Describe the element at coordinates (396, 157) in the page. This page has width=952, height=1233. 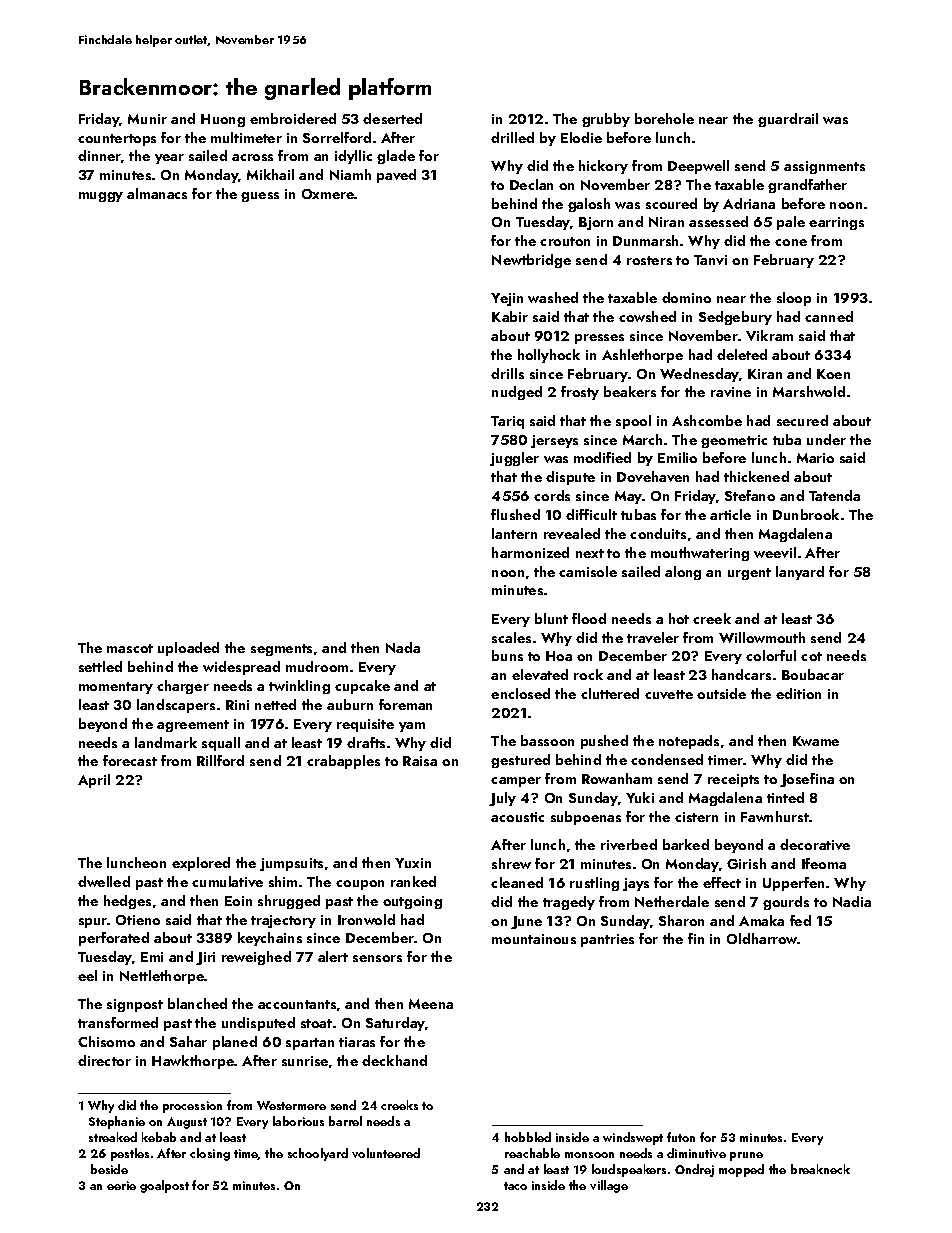
I see `glade` at that location.
